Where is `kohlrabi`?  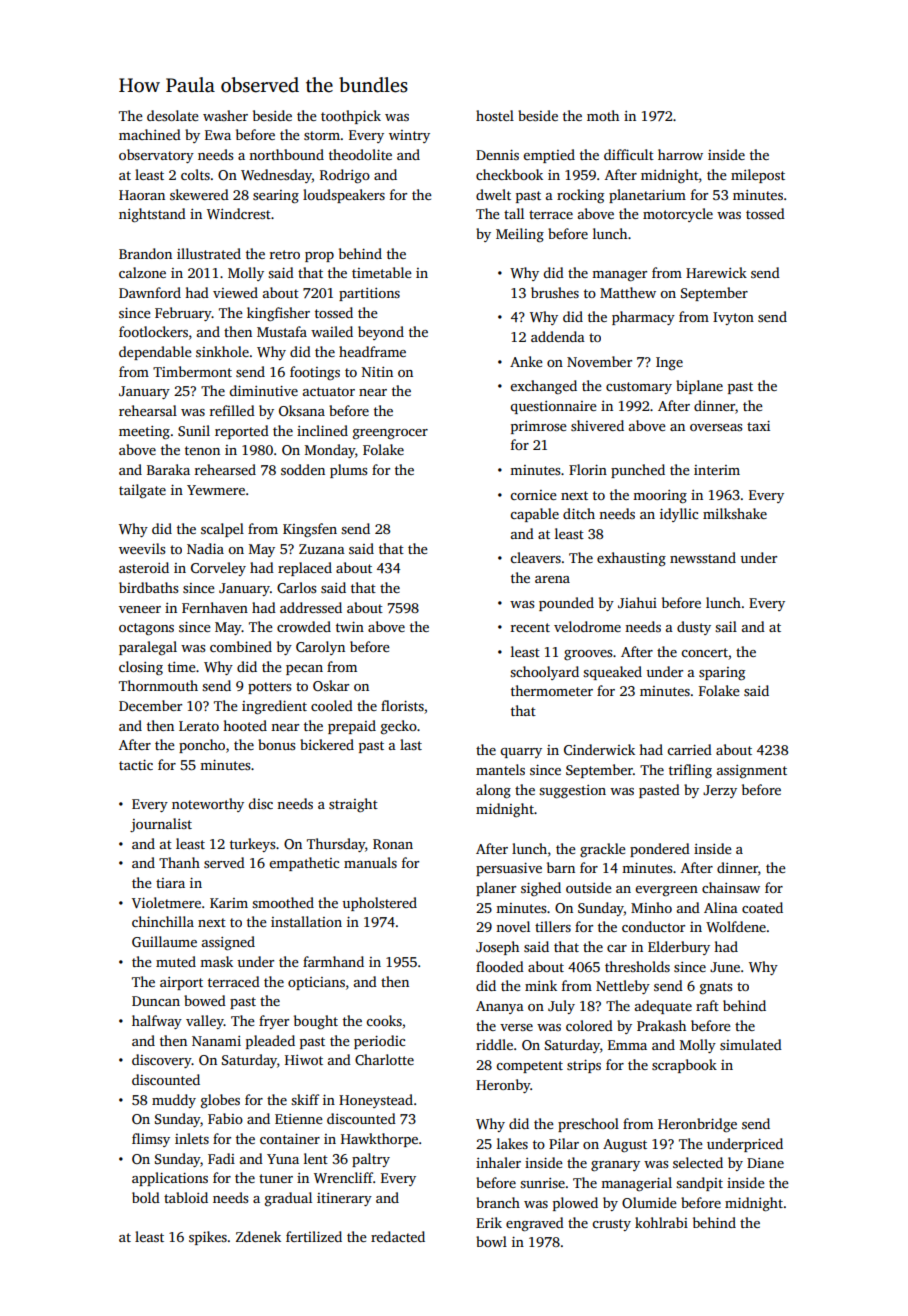
kohlrabi is located at coordinates (661, 1222).
